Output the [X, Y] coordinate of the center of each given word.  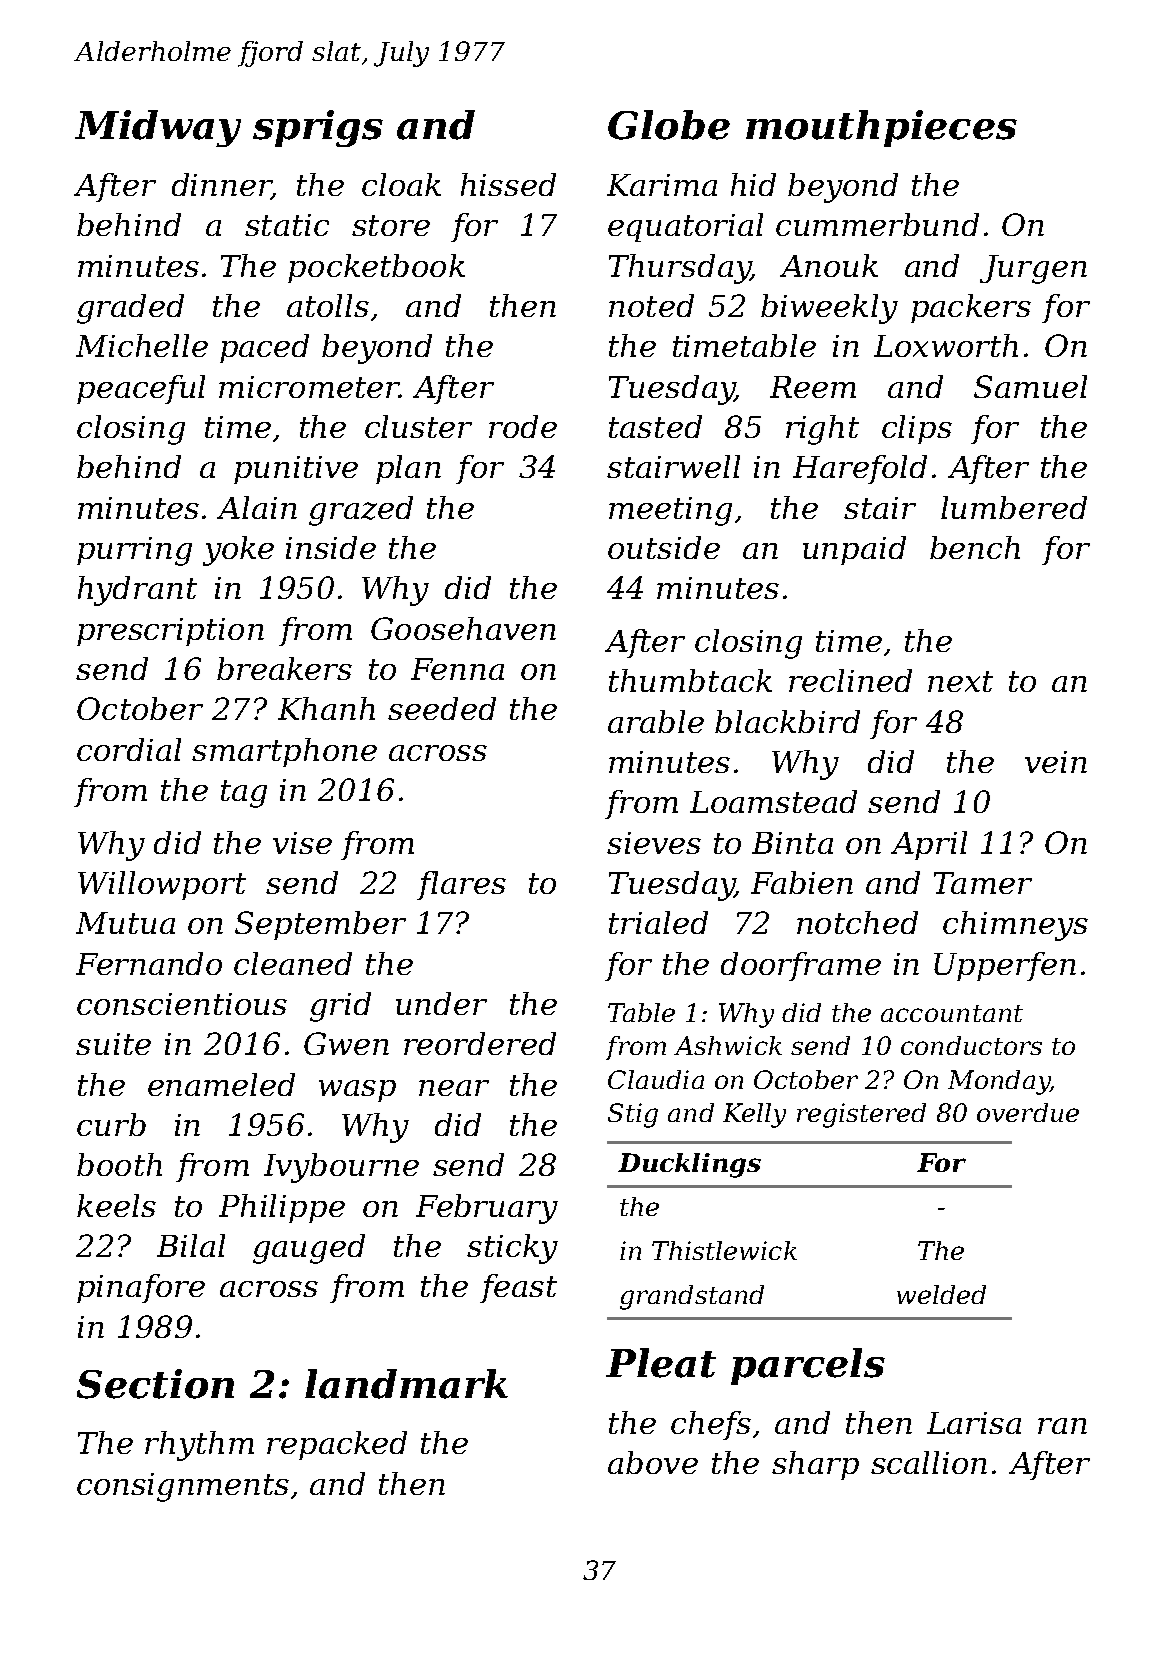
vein [1056, 762]
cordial [129, 749]
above [653, 1462]
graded [130, 309]
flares [461, 885]
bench [975, 547]
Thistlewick [724, 1250]
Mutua [125, 923]
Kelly [754, 1115]
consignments [183, 1487]
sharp [815, 1465]
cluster [418, 426]
